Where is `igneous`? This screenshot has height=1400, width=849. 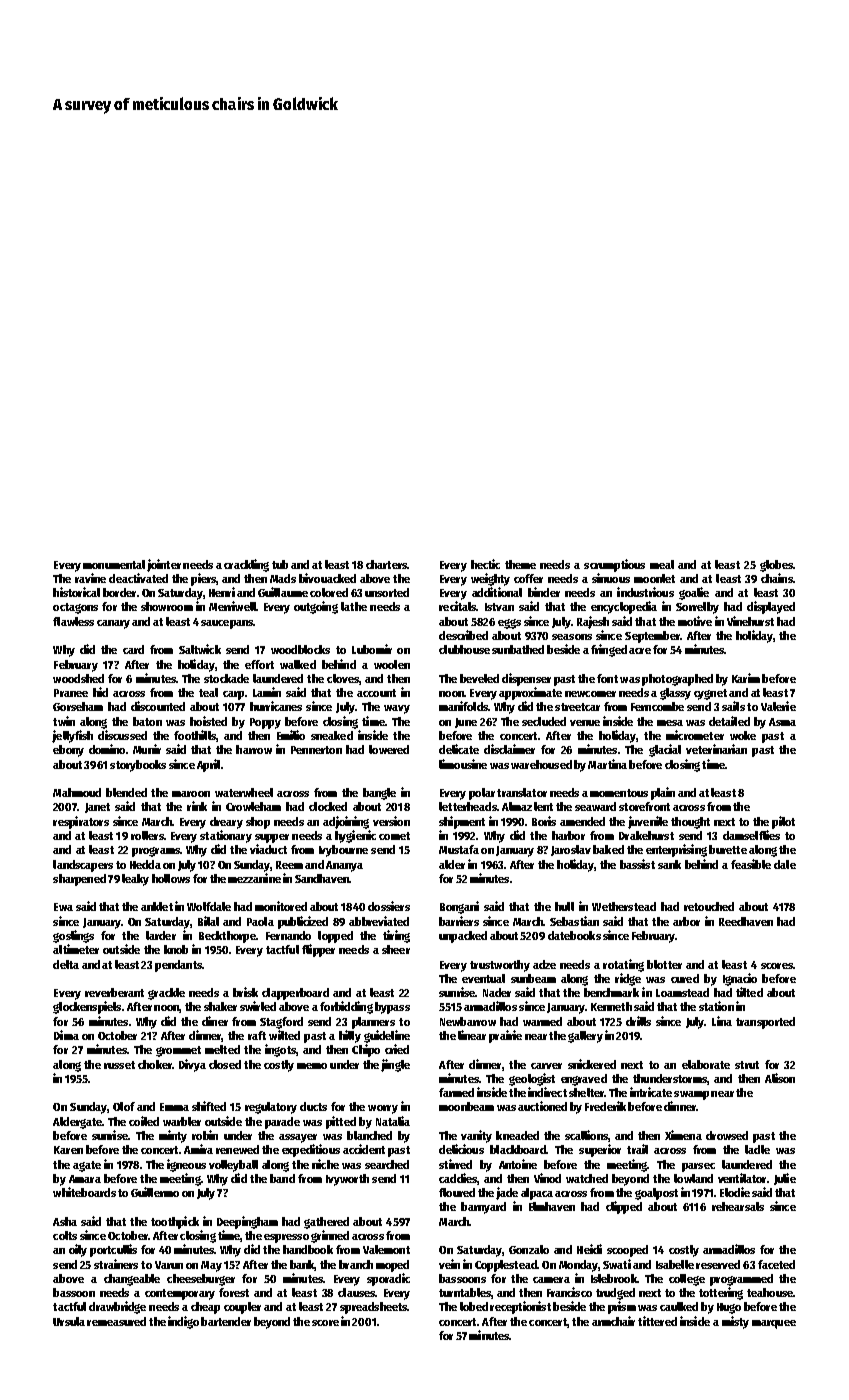
igneous is located at coordinates (186, 1165).
